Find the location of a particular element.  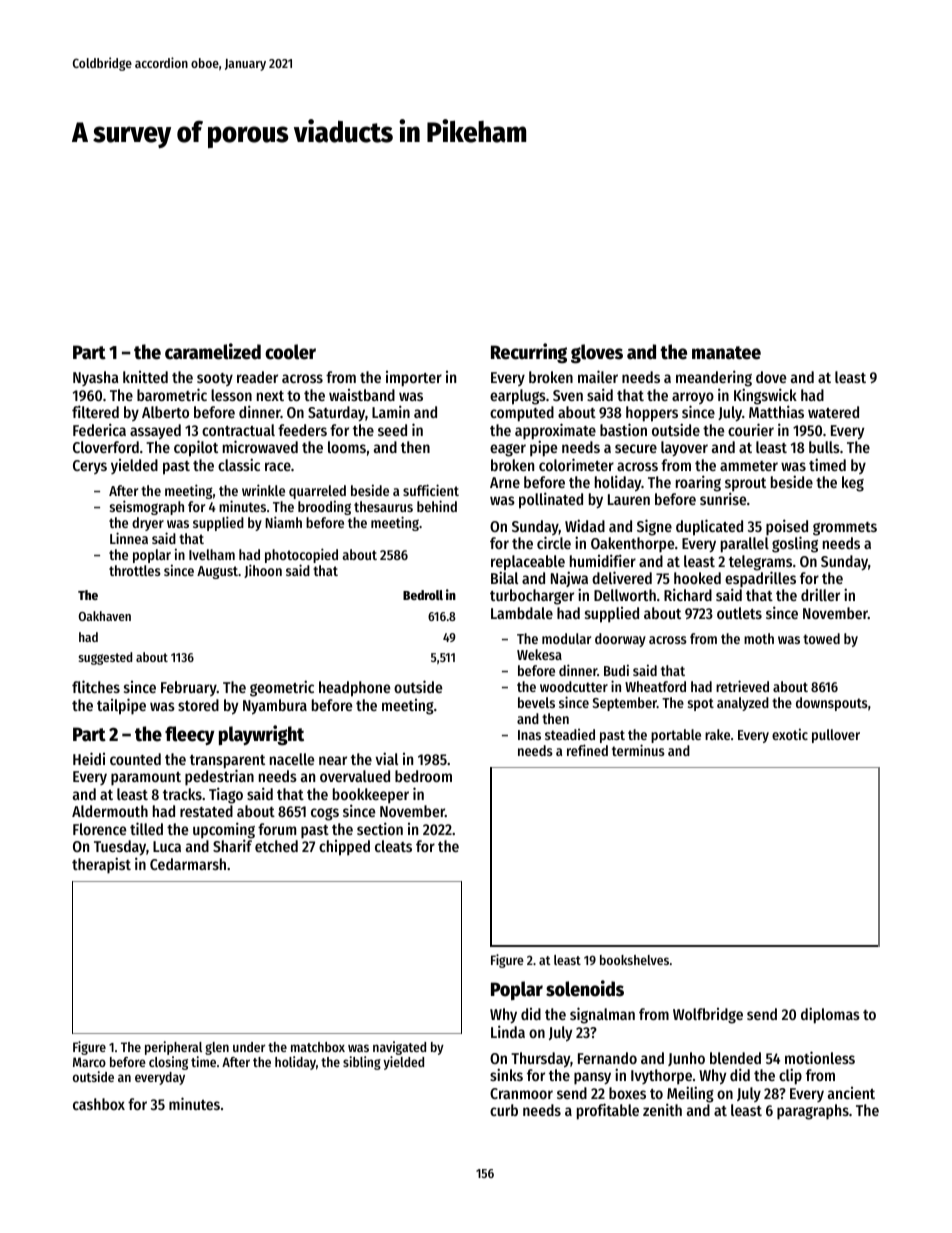

diplomas is located at coordinates (830, 1015).
